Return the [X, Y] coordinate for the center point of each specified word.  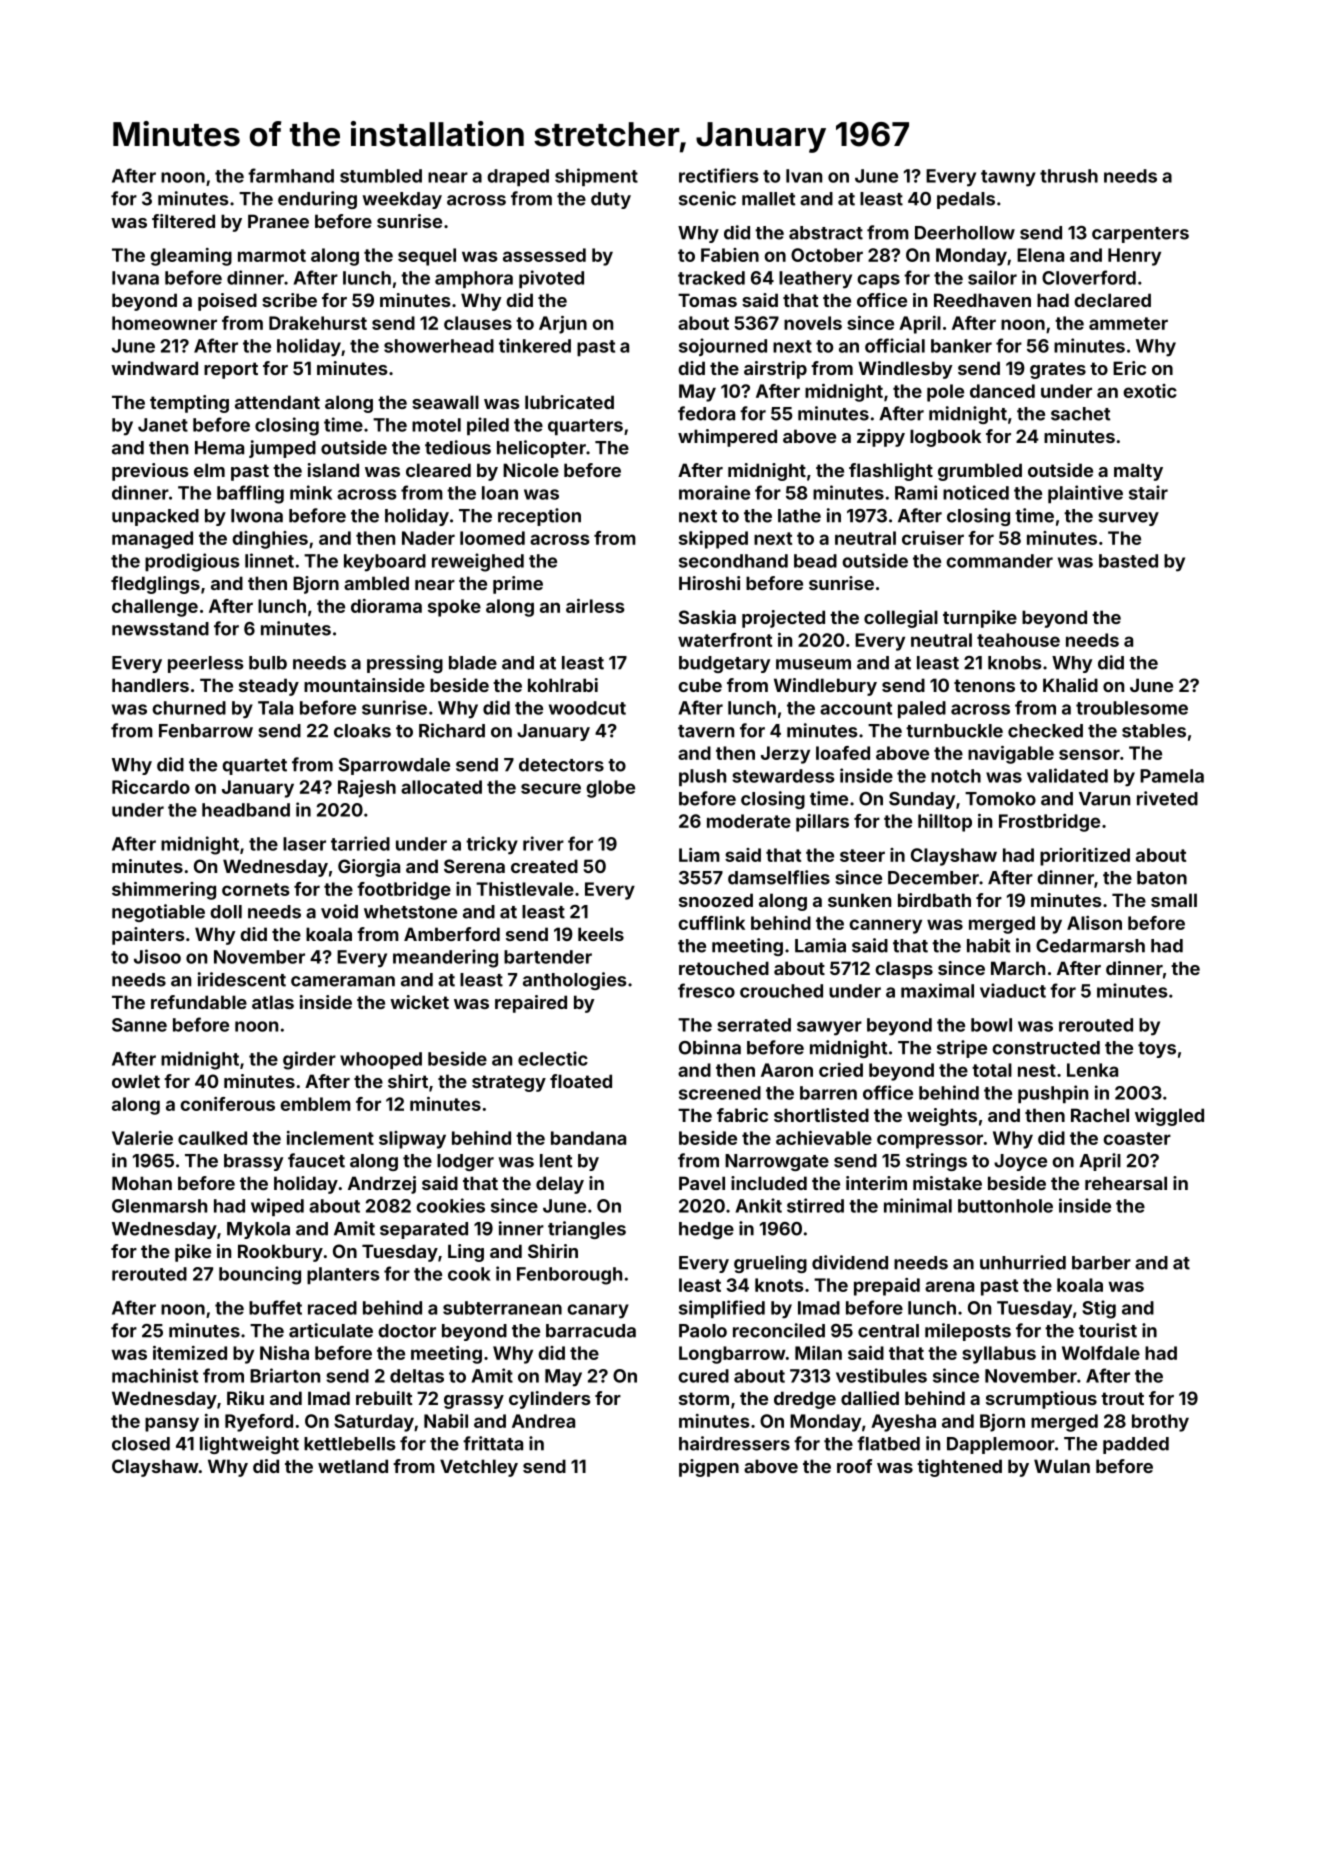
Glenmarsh [159, 1206]
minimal [918, 1205]
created [544, 866]
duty [611, 200]
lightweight [249, 1445]
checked [1045, 731]
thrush [1069, 176]
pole [945, 393]
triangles [587, 1230]
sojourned [723, 347]
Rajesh [367, 789]
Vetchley [479, 1468]
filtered [183, 221]
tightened [959, 1468]
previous [150, 472]
